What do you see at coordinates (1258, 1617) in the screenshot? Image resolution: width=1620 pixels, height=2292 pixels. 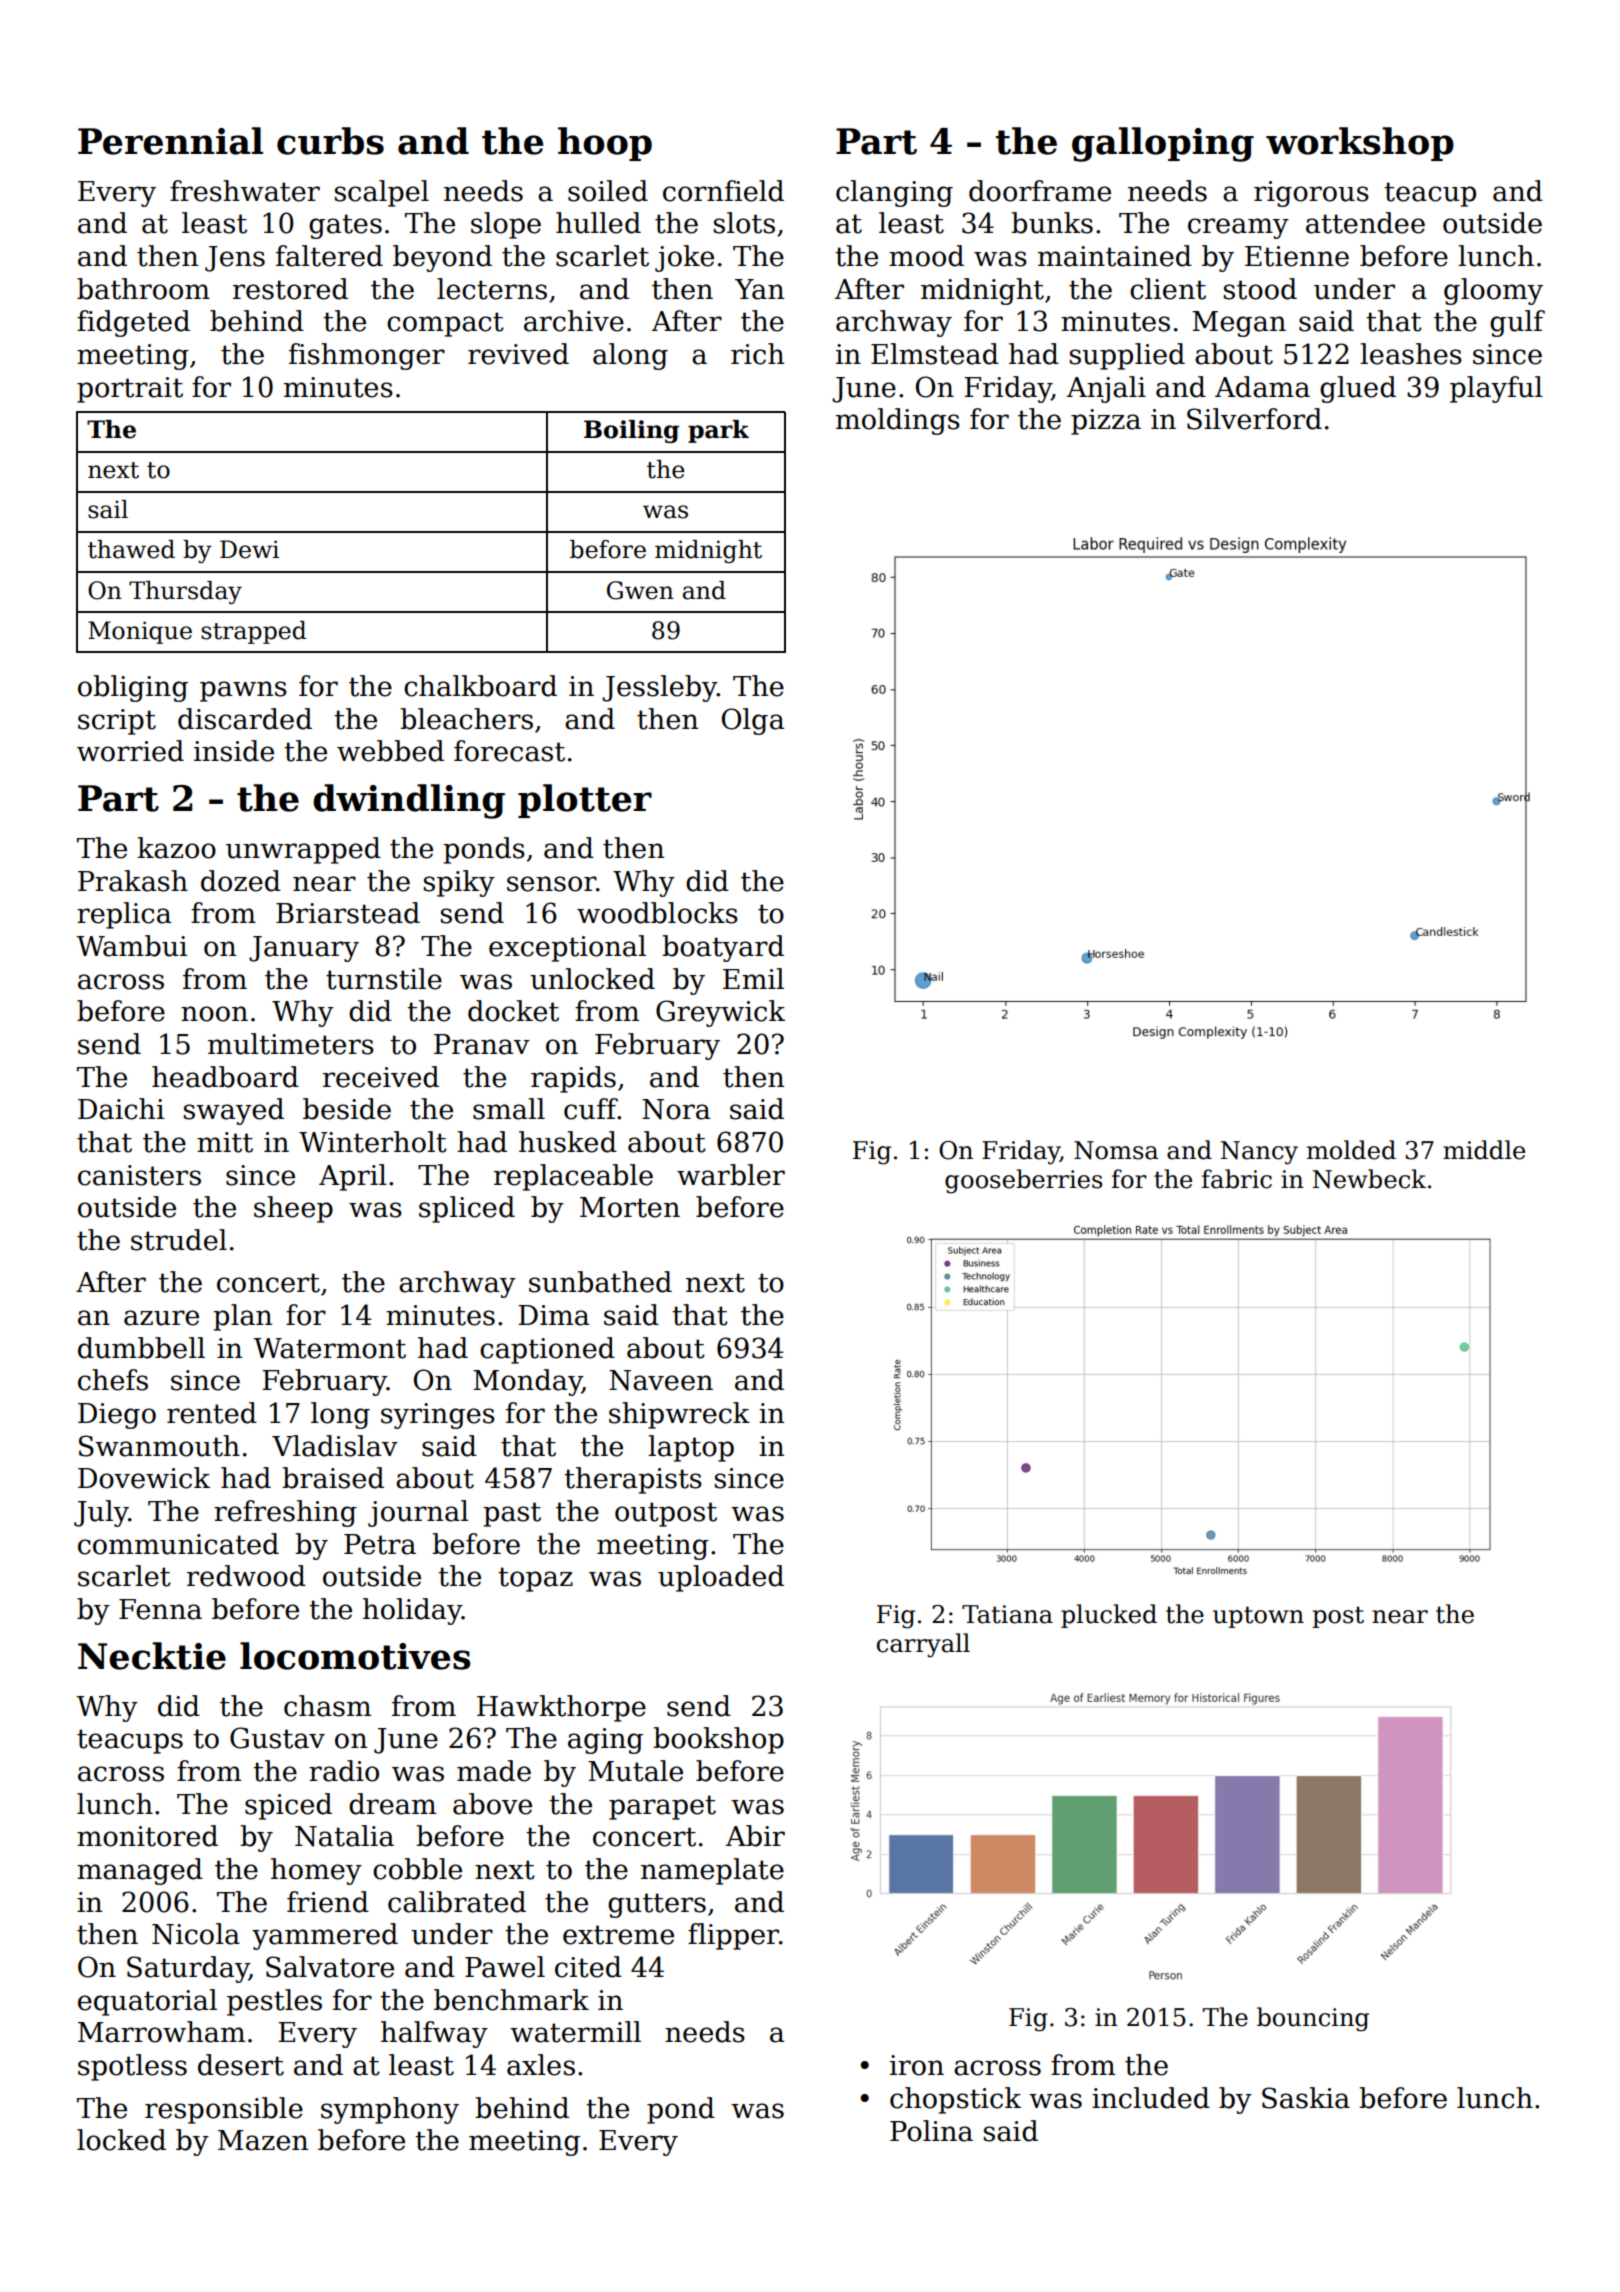 I see `uptown` at bounding box center [1258, 1617].
